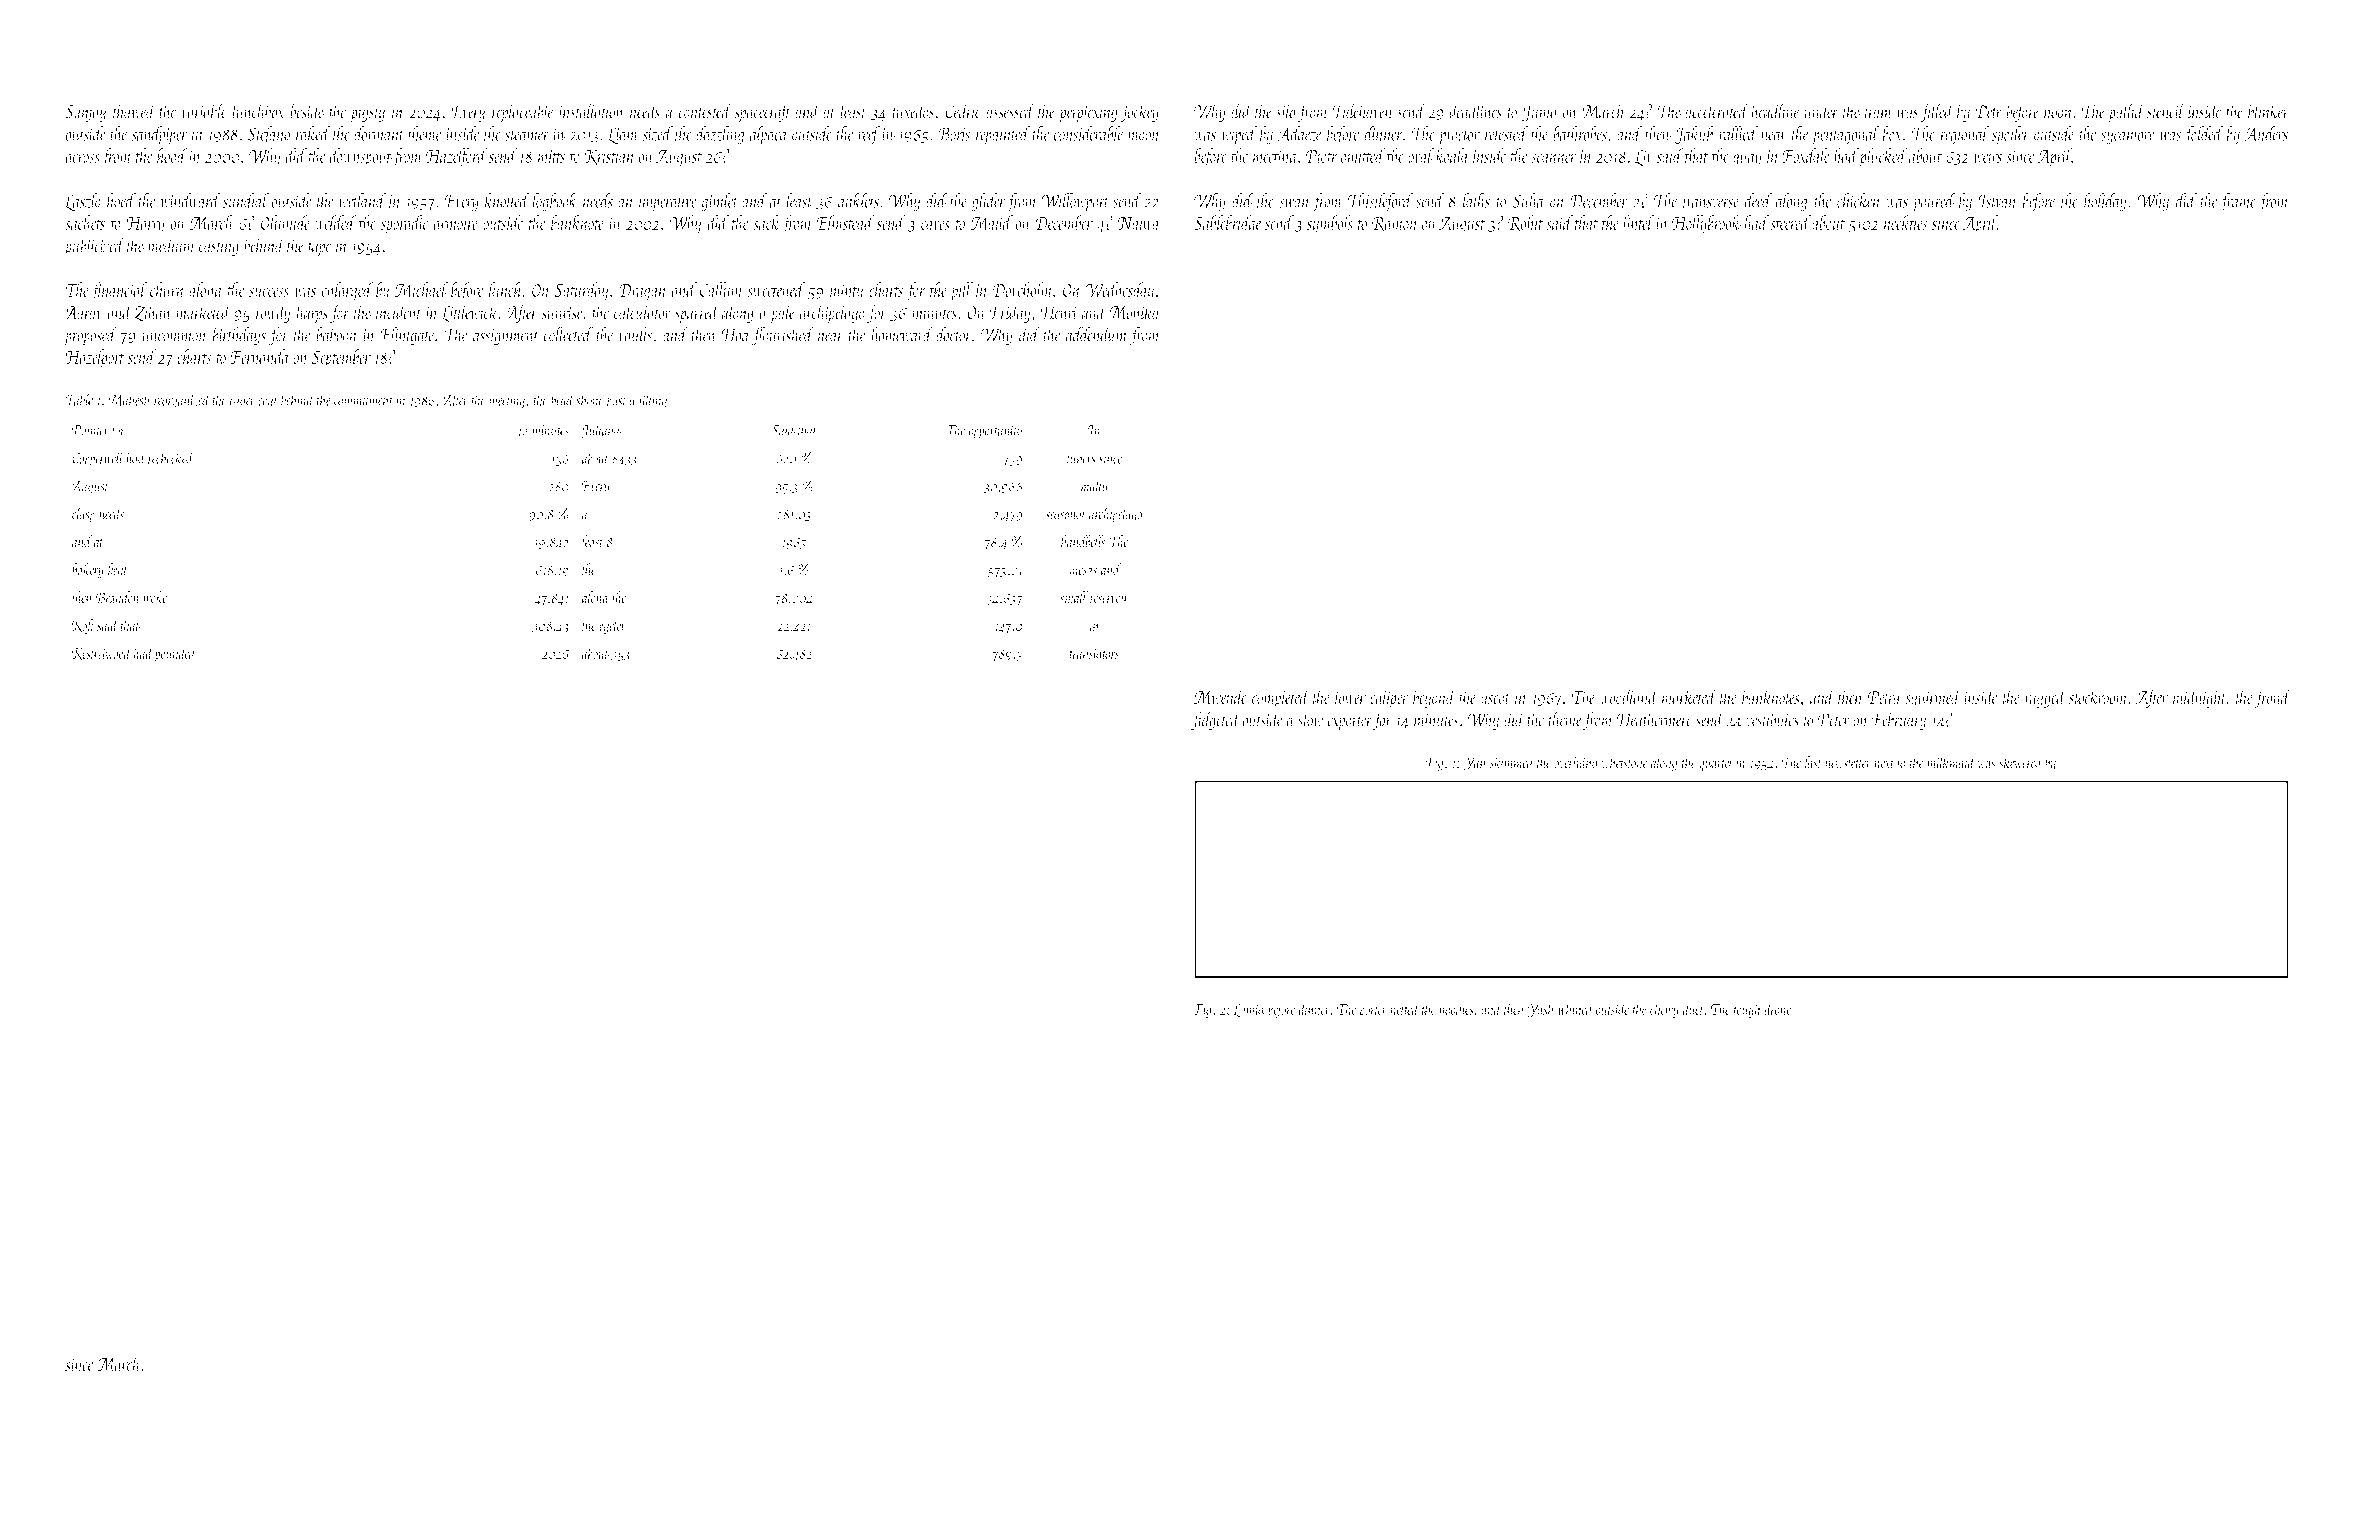 This screenshot has width=2354, height=1523. Describe the element at coordinates (1775, 111) in the screenshot. I see `headline` at that location.
